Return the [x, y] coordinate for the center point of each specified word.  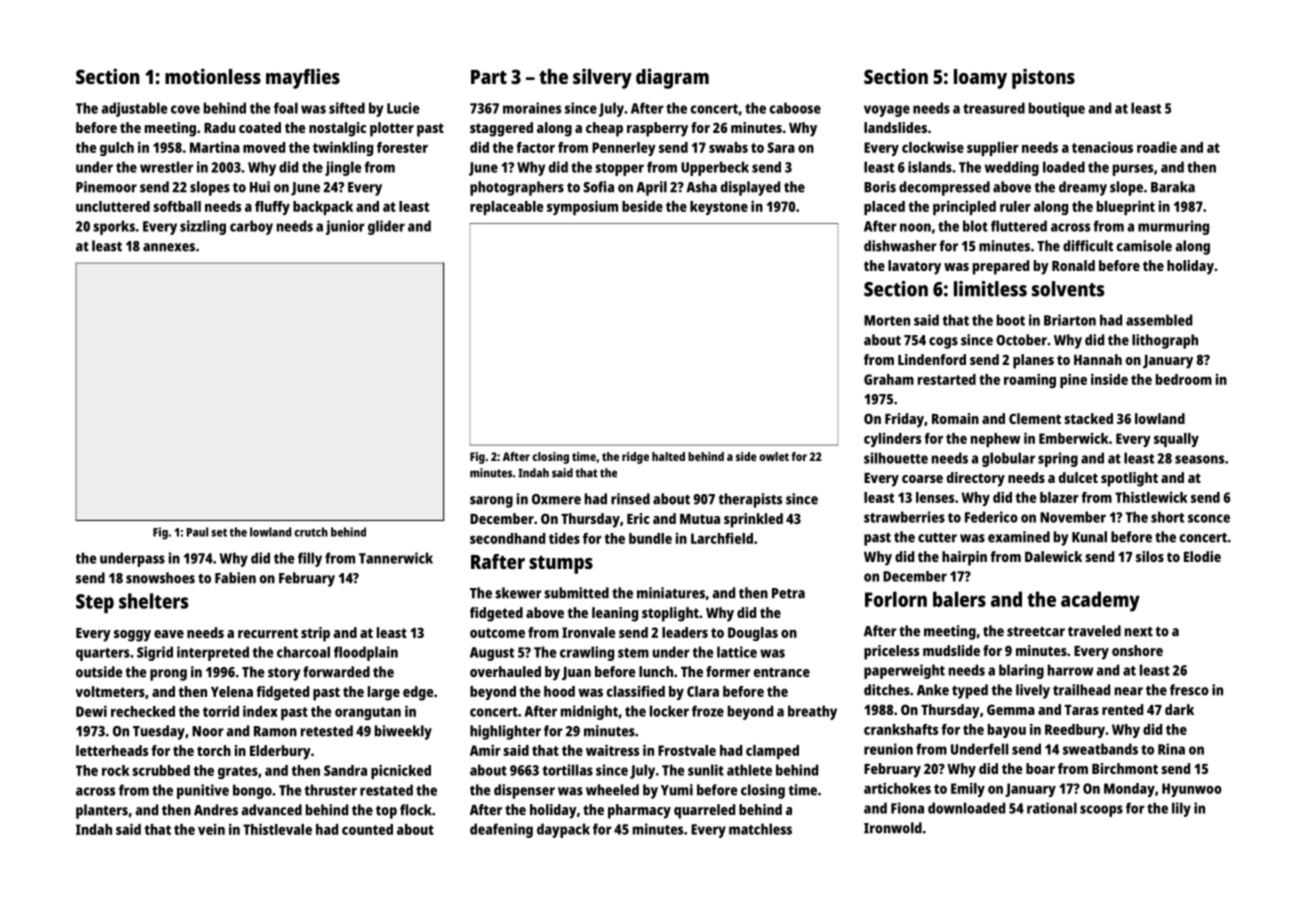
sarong [491, 502]
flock [416, 810]
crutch [311, 532]
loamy [980, 79]
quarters [103, 654]
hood [559, 691]
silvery [602, 78]
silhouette [896, 458]
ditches [887, 690]
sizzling [203, 227]
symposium [582, 207]
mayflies [303, 78]
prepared [1001, 267]
